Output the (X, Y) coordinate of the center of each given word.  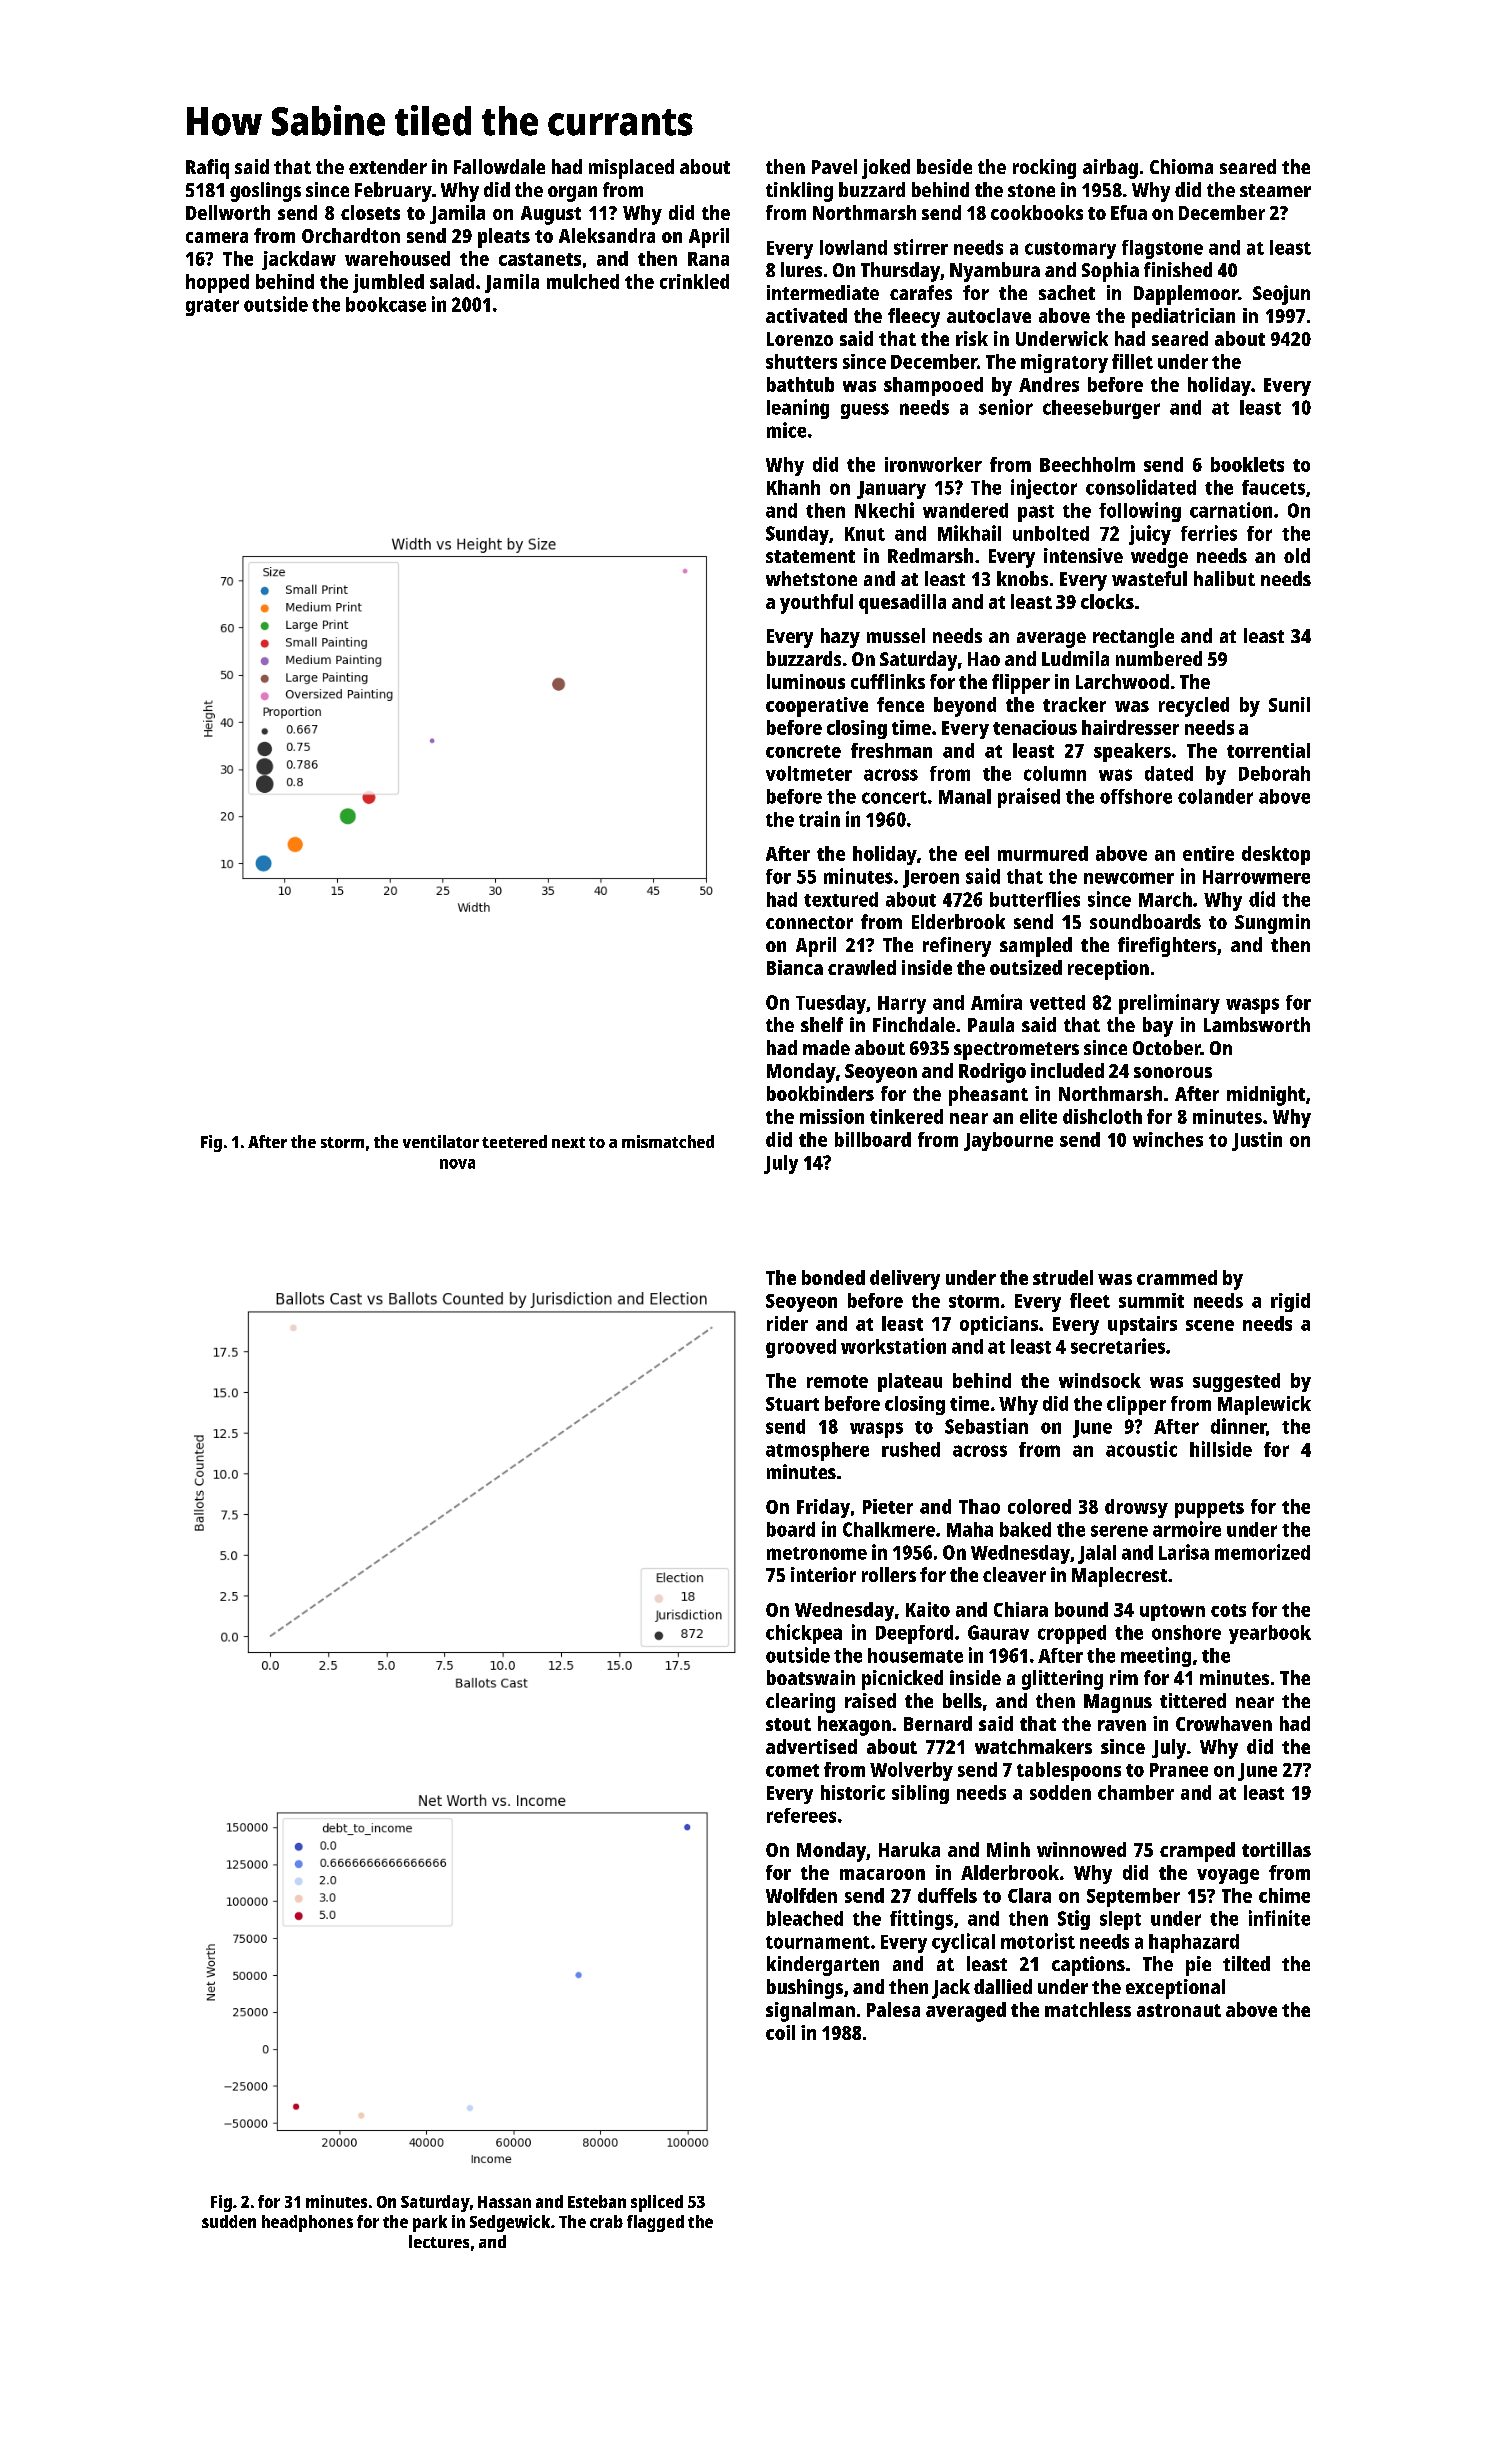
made (826, 1047)
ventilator (441, 1141)
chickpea (804, 1634)
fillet (1132, 361)
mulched (583, 281)
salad (452, 281)
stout (788, 1724)
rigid (1290, 1302)
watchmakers (1033, 1746)
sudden (229, 2221)
